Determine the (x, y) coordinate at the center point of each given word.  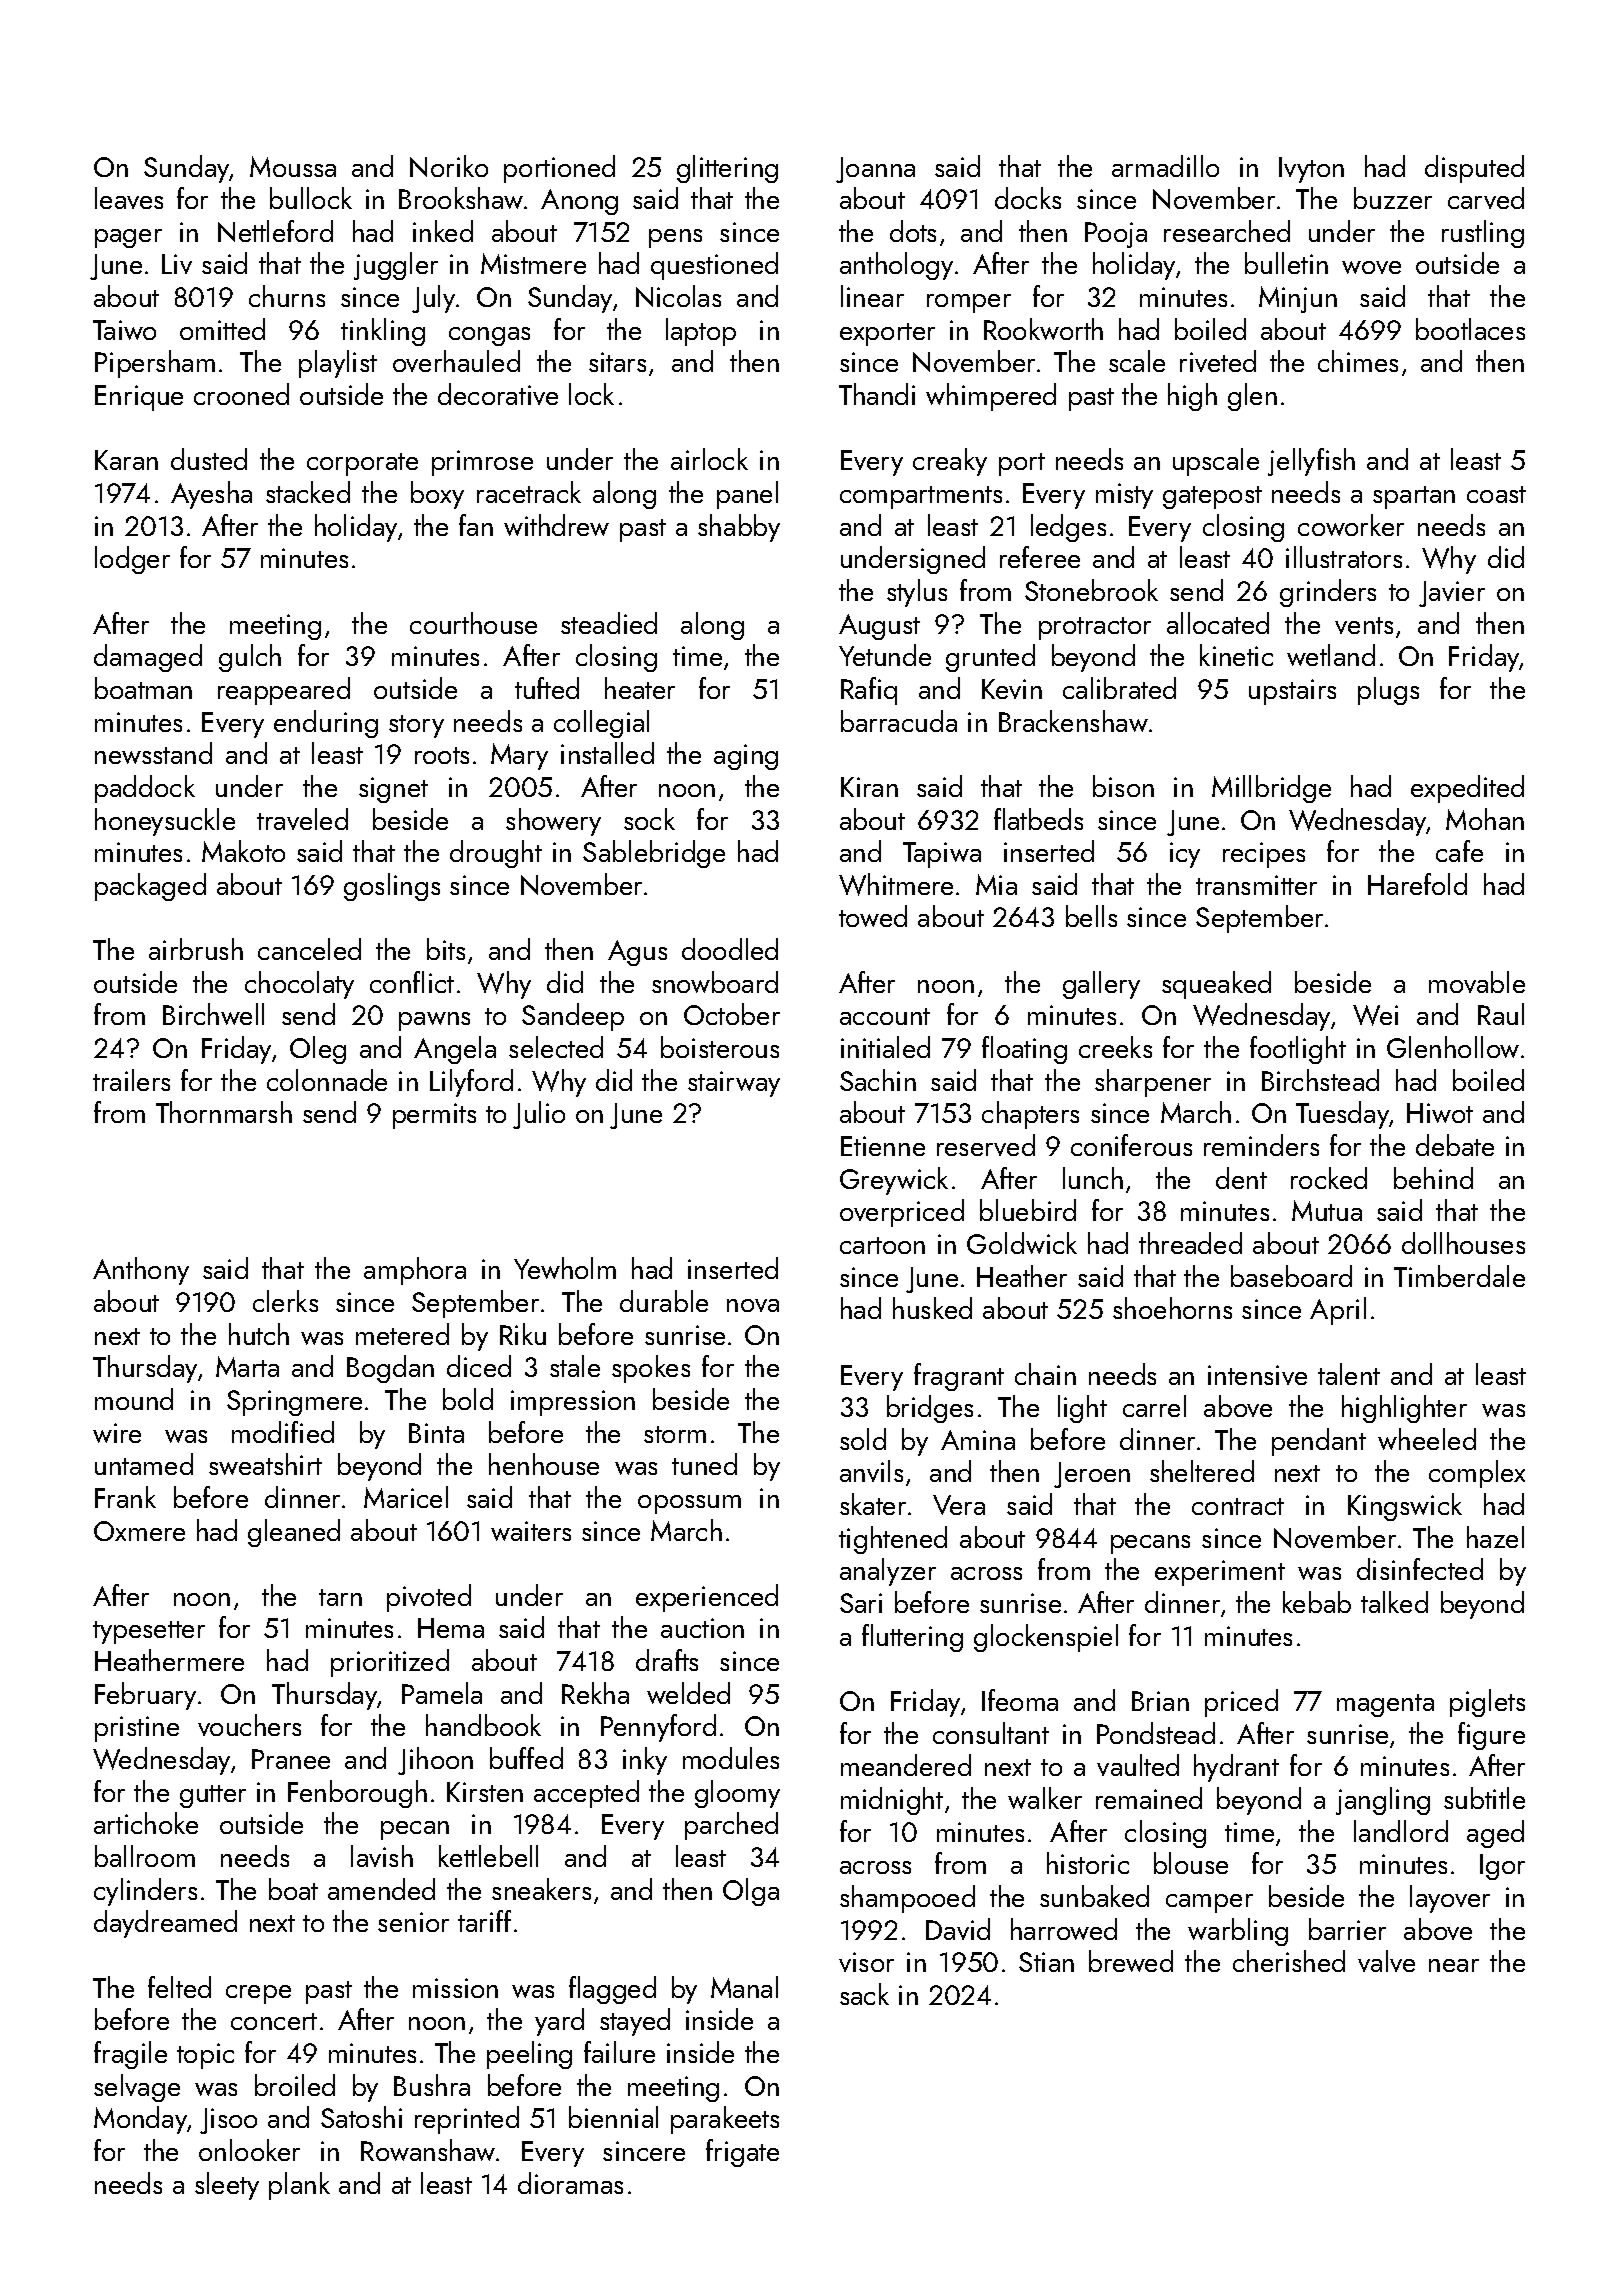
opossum (689, 1504)
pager (128, 238)
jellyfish (1311, 462)
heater (640, 688)
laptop (701, 332)
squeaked (1216, 985)
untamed (144, 1464)
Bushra (432, 2085)
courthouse (473, 623)
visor (866, 1962)
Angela (455, 1050)
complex (1477, 1474)
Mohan (1485, 819)
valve (1386, 1961)
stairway (734, 1084)
